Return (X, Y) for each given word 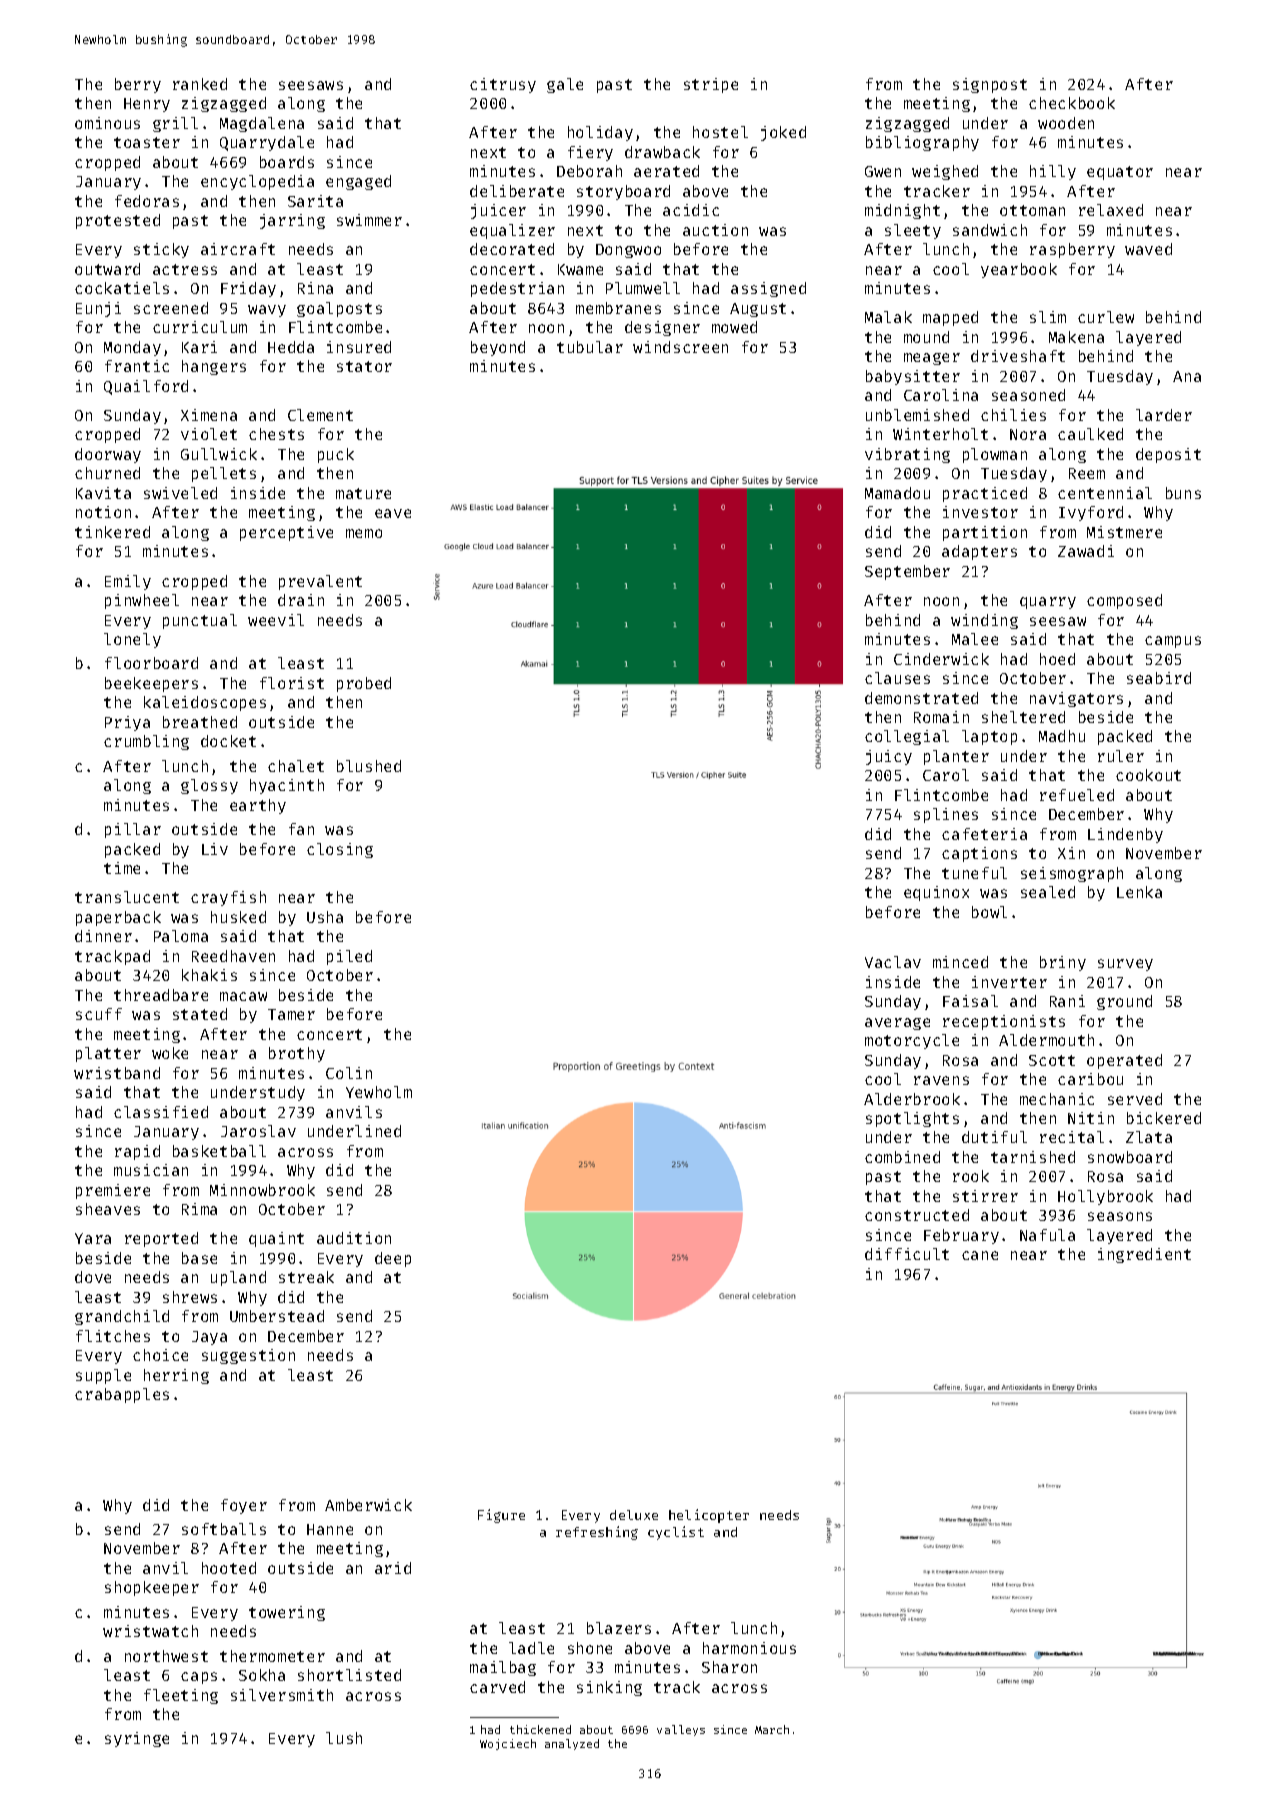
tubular (590, 347)
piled (349, 957)
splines (946, 815)
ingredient (1144, 1255)
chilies (1013, 415)
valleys (681, 1730)
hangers (214, 367)
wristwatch (150, 1631)
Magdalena (262, 124)
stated (200, 1014)
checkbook (1072, 103)
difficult (907, 1254)
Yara (93, 1238)
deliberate (517, 191)
